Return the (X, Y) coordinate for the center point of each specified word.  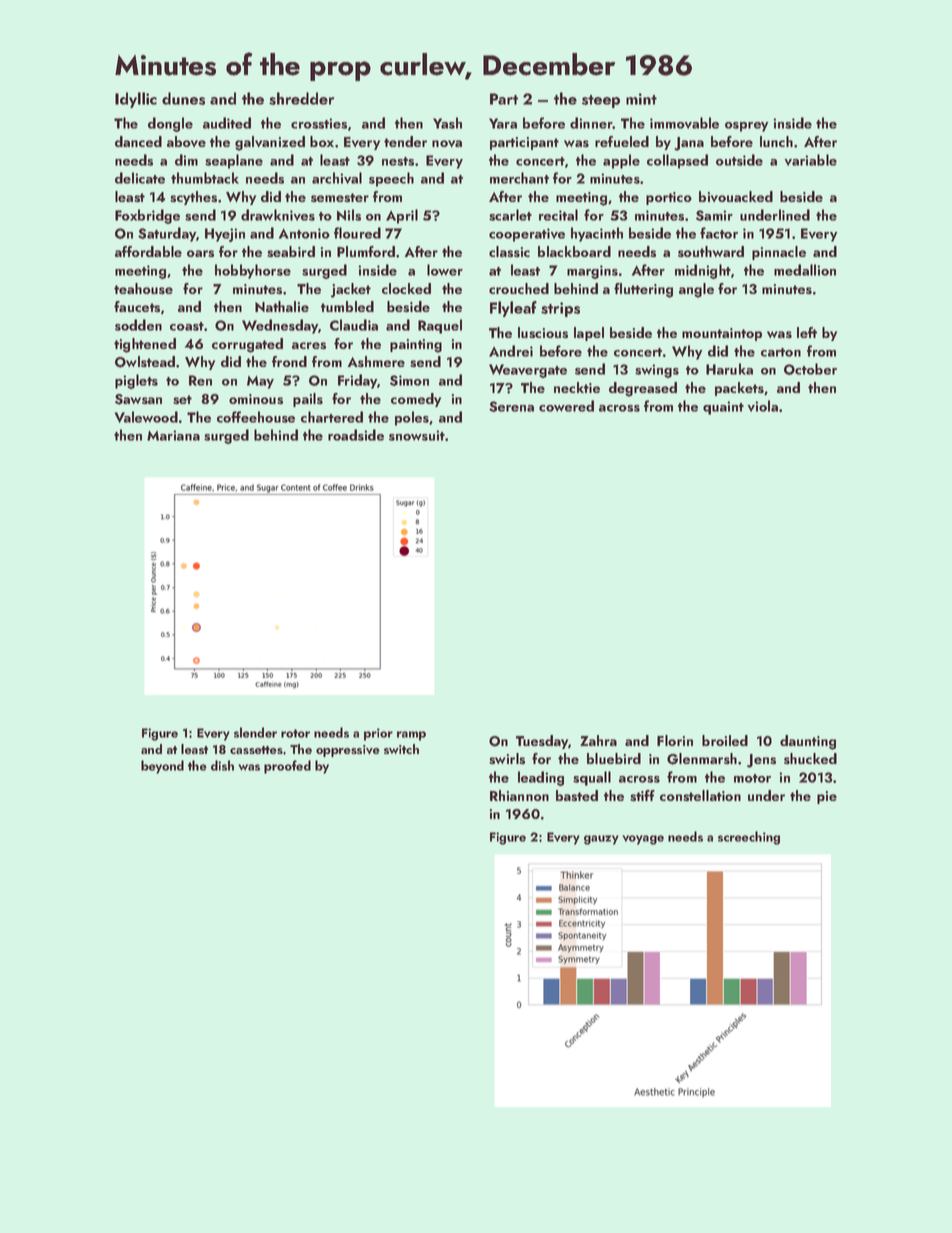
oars (200, 253)
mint (641, 99)
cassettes (256, 750)
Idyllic (136, 100)
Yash (447, 123)
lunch (776, 141)
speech (391, 179)
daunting (808, 742)
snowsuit (417, 435)
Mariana (173, 435)
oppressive (348, 751)
